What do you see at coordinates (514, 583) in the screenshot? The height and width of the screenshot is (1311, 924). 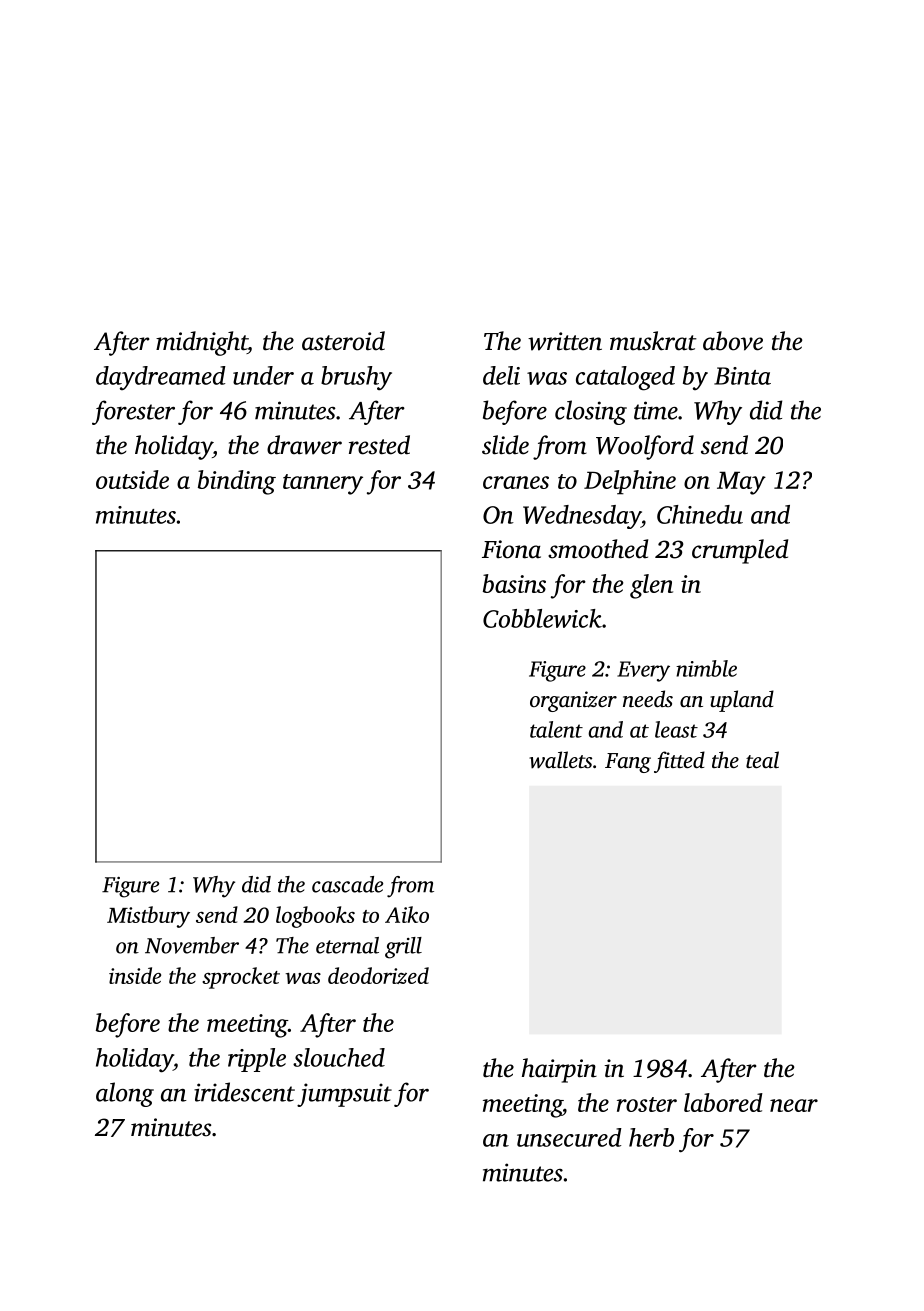 I see `basins` at bounding box center [514, 583].
